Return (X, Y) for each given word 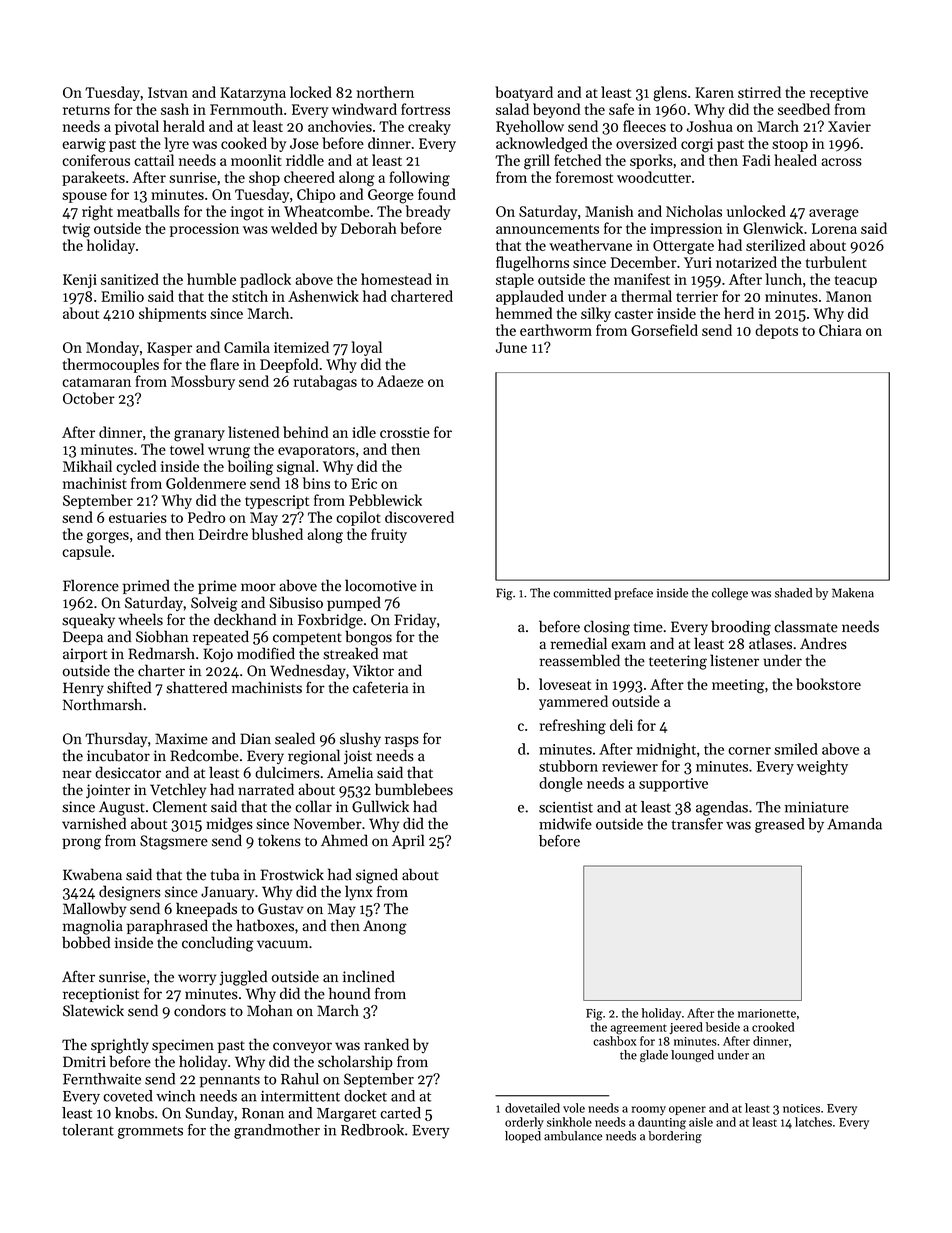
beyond (556, 110)
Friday (415, 620)
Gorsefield (664, 330)
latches (813, 1122)
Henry (83, 689)
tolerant (88, 1130)
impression (686, 230)
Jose (304, 143)
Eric (364, 483)
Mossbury (203, 382)
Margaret (346, 1115)
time (648, 627)
